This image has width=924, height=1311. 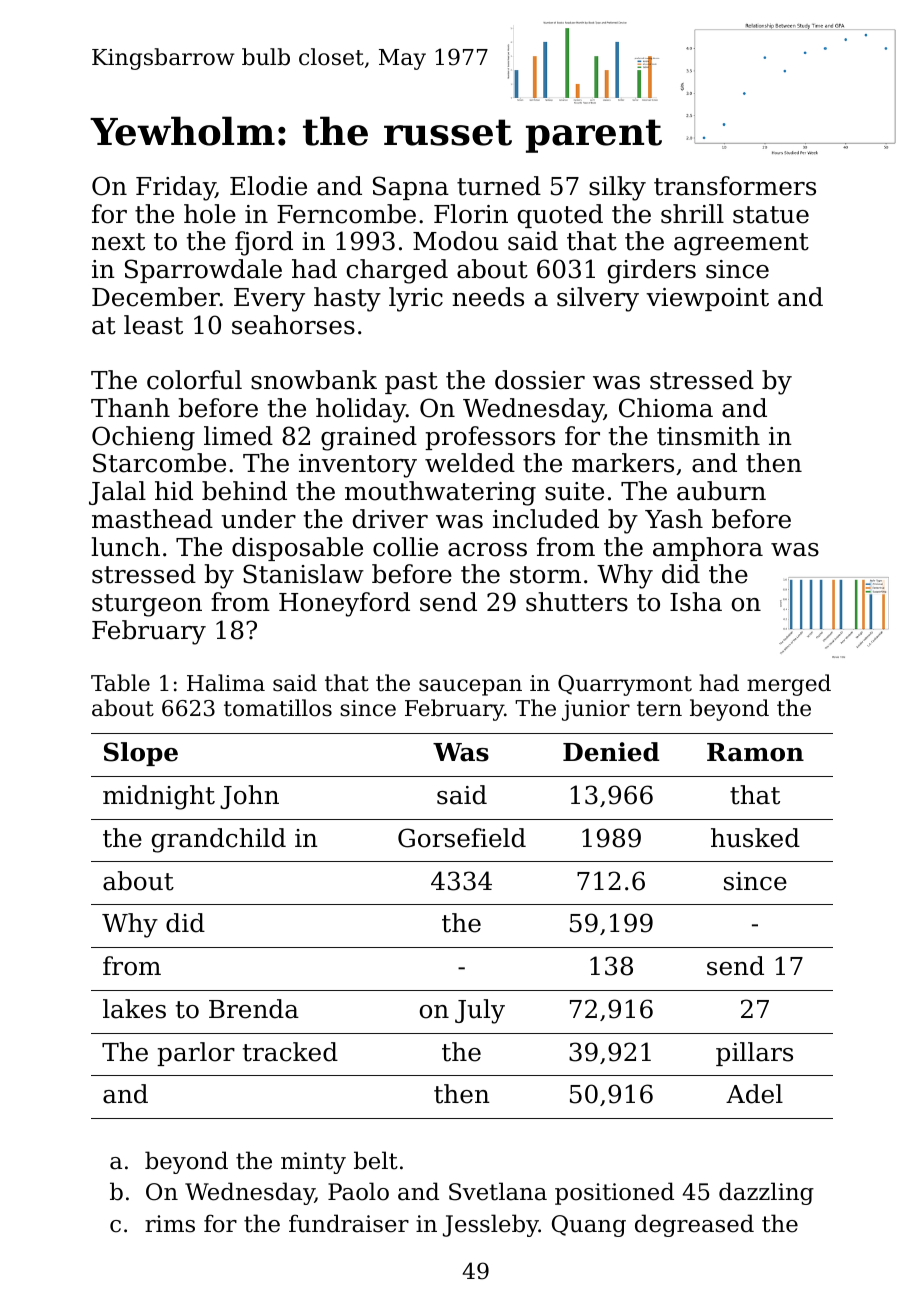 What do you see at coordinates (141, 754) in the image?
I see `Slope` at bounding box center [141, 754].
